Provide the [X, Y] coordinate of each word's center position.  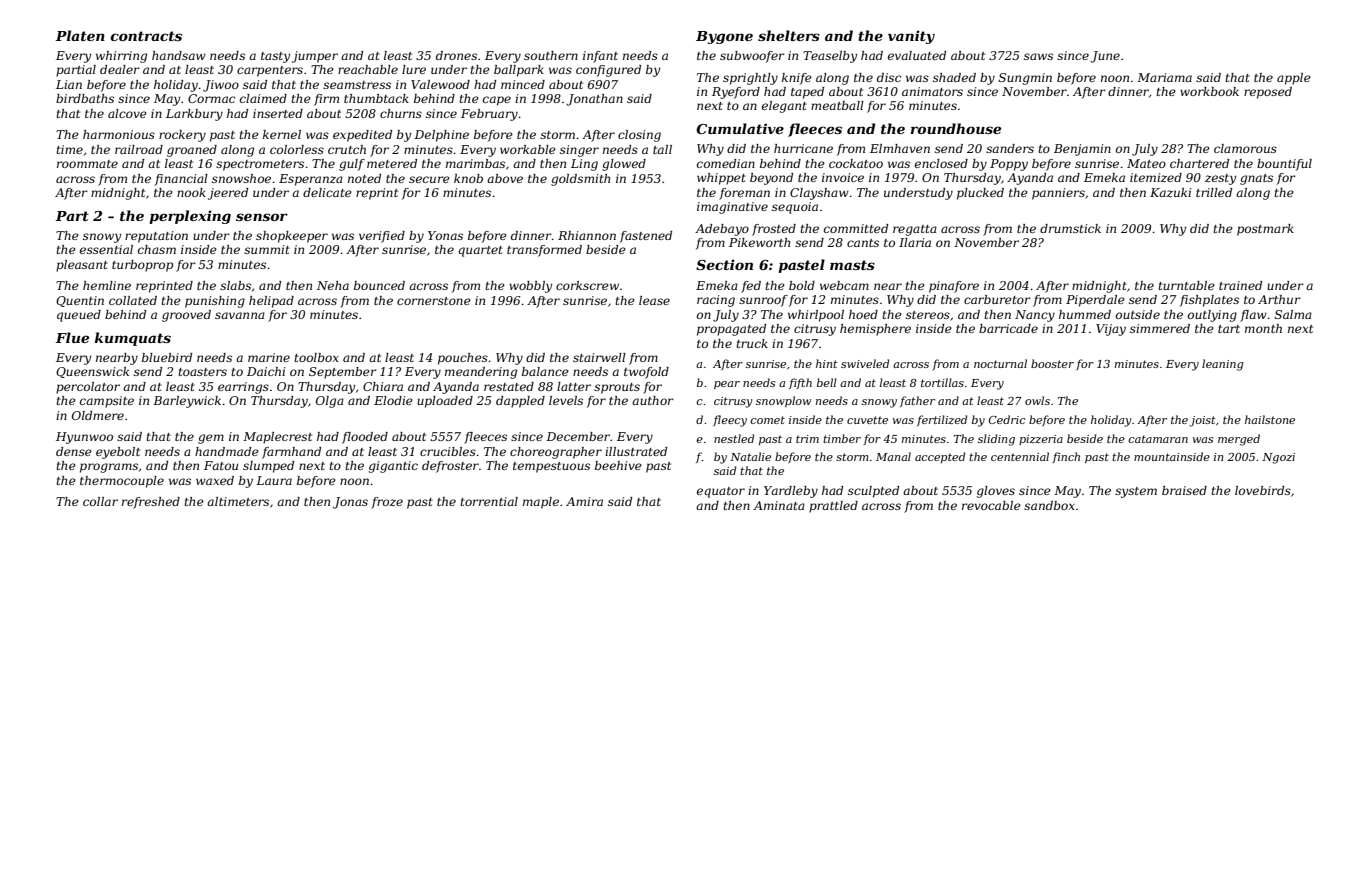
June [1105, 57]
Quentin [80, 301]
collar [100, 501]
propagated [731, 330]
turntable [1186, 285]
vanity [911, 37]
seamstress [357, 85]
